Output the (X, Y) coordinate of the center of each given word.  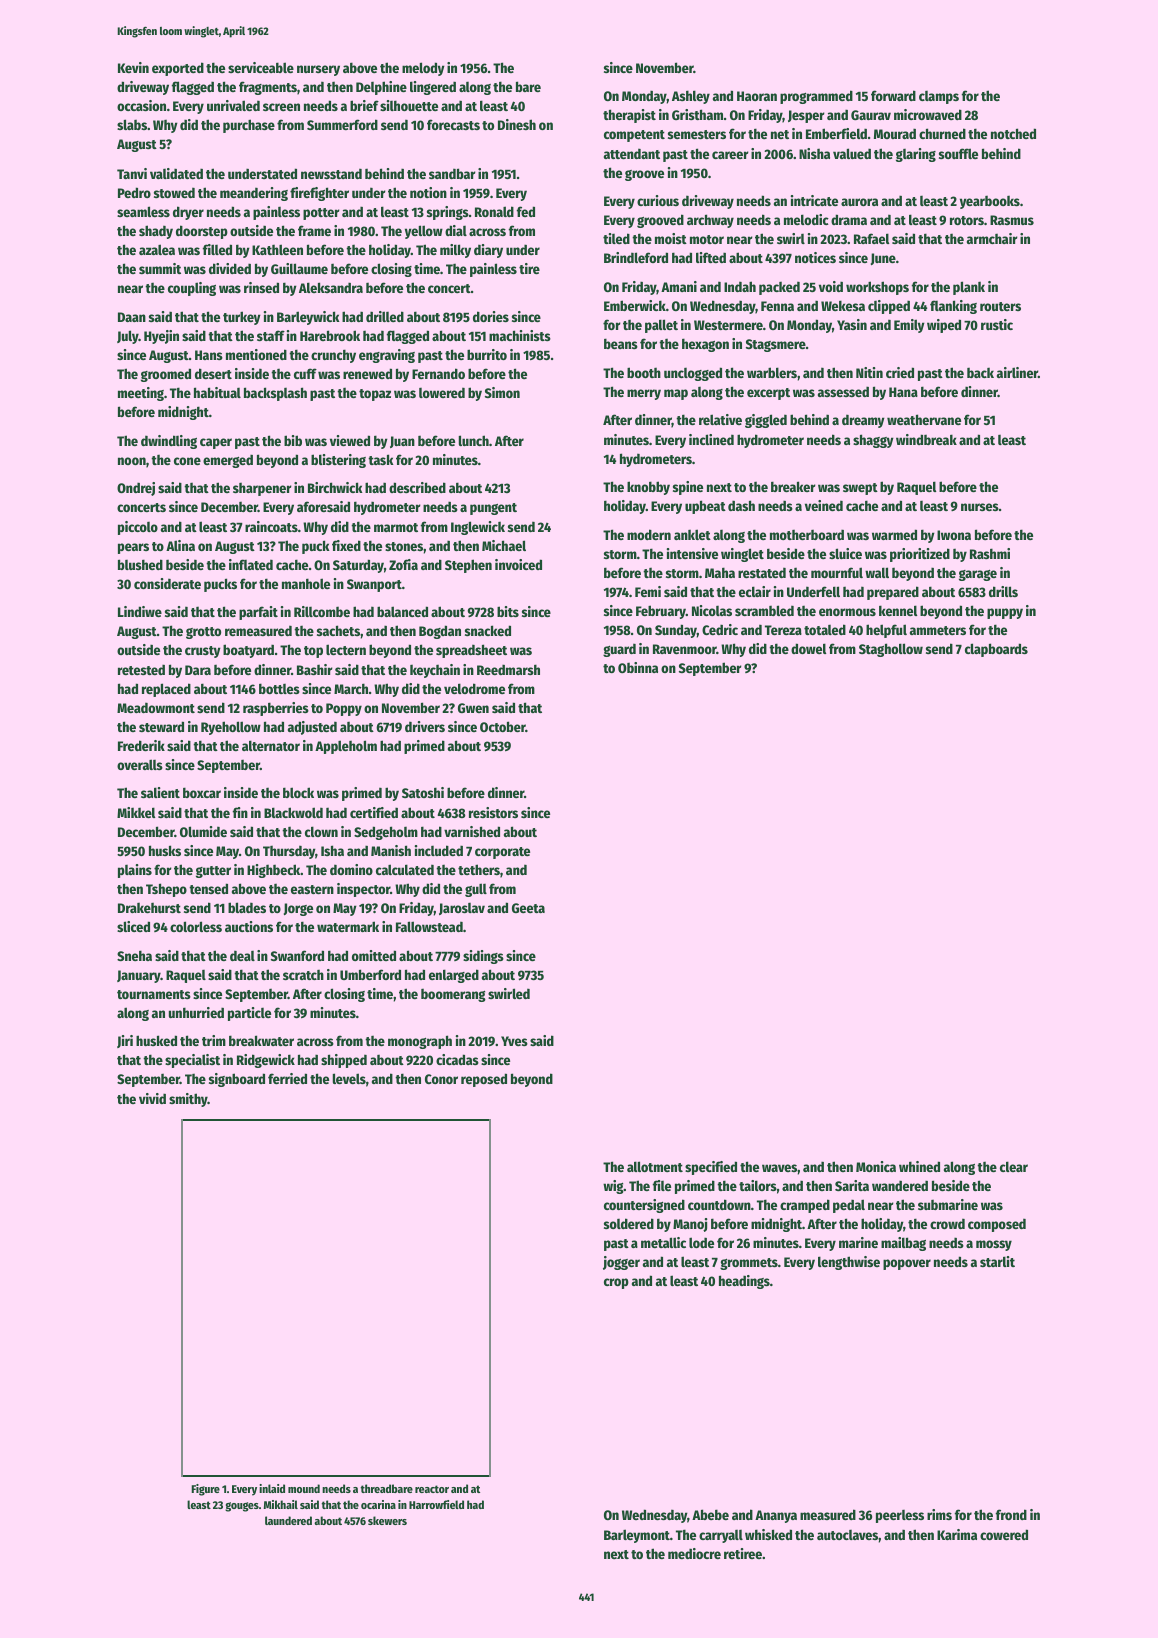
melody (423, 69)
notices (815, 257)
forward (893, 95)
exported (178, 69)
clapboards (996, 650)
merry (644, 394)
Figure (205, 1490)
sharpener (262, 489)
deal (242, 956)
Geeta (528, 908)
